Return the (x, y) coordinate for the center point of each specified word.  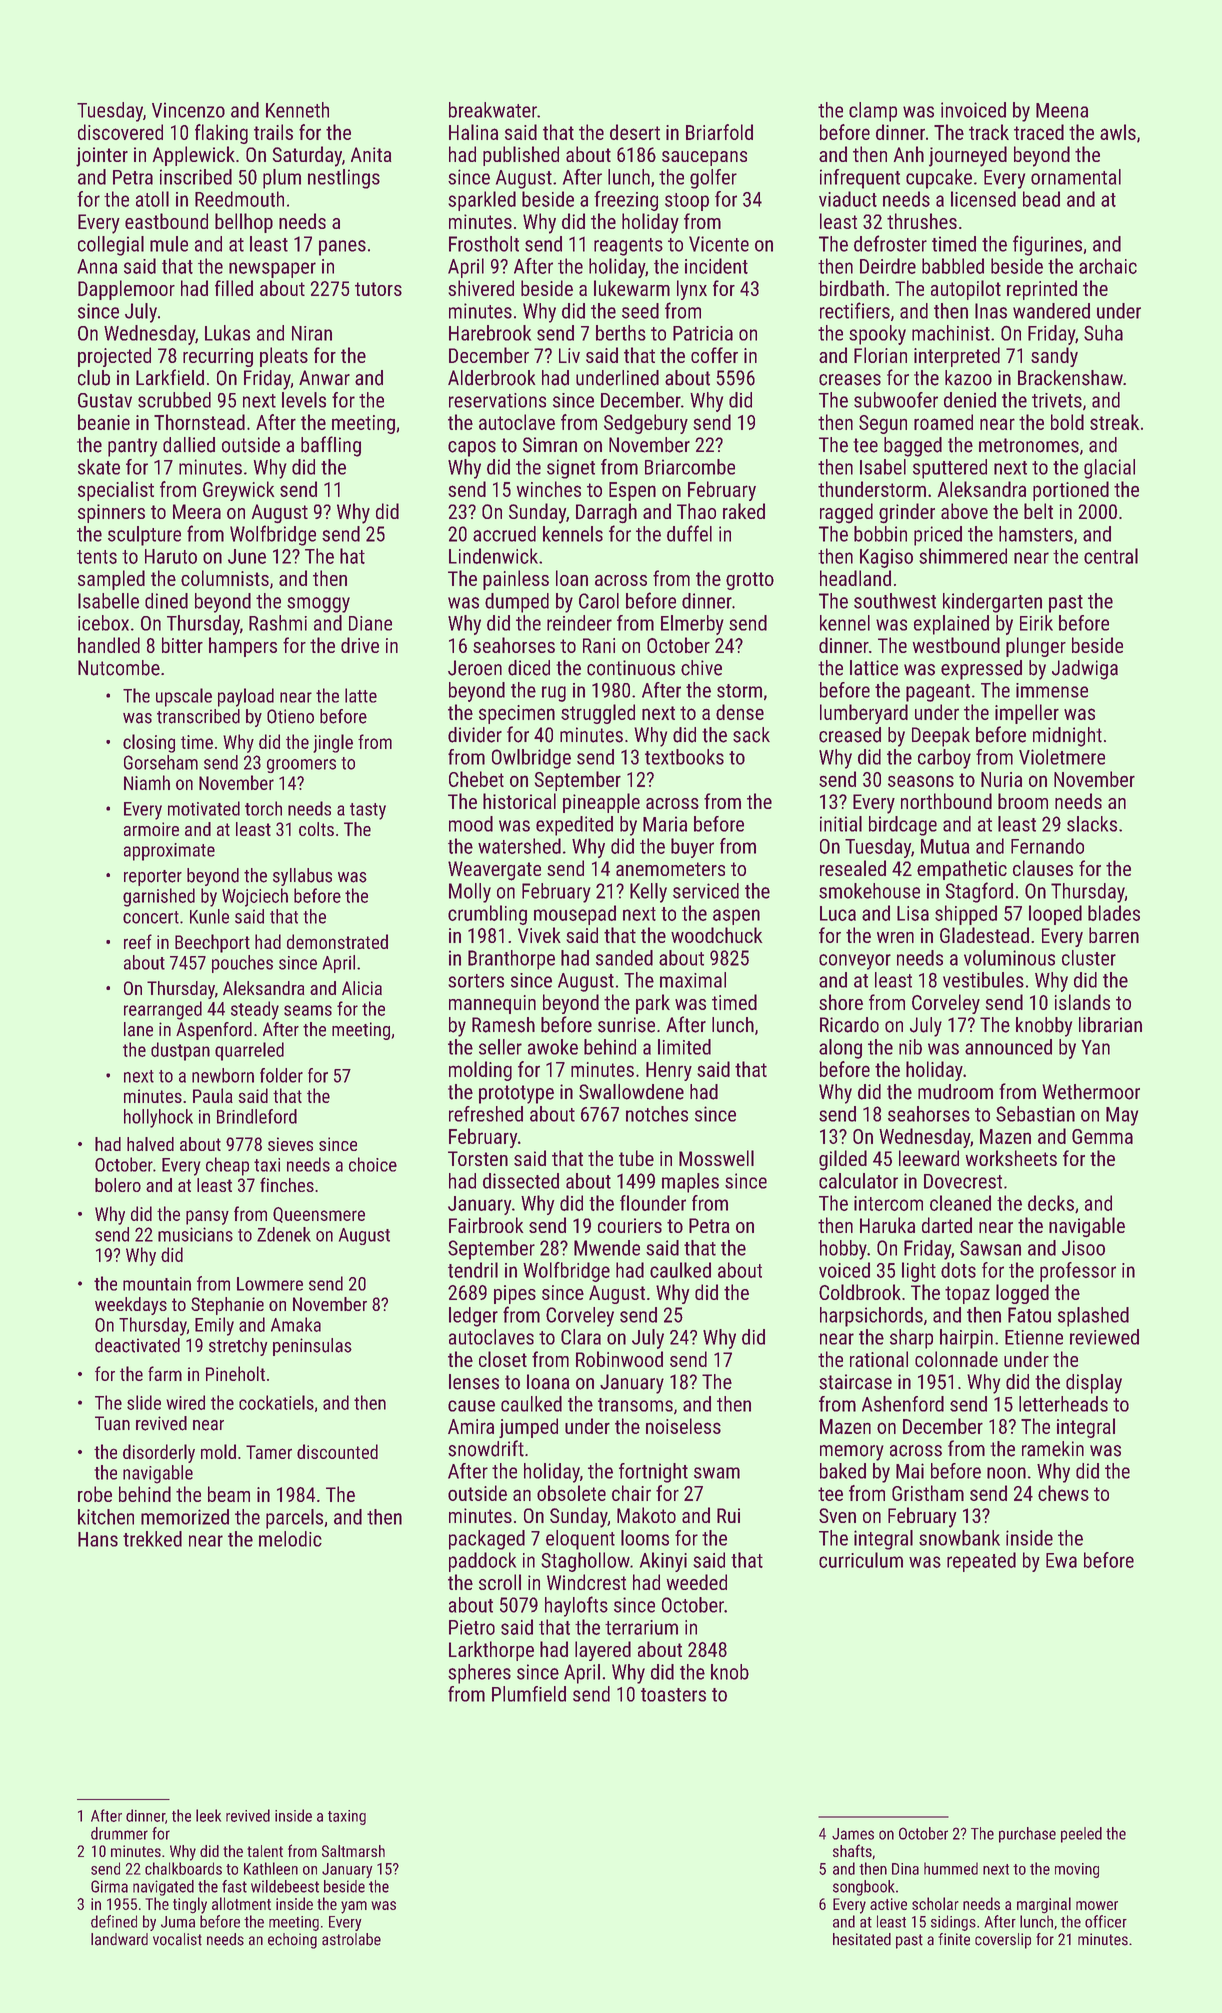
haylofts (576, 1606)
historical (519, 801)
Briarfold (719, 132)
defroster (890, 243)
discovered (120, 132)
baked (843, 1471)
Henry (669, 1071)
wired (185, 1402)
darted (947, 1225)
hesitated (862, 1939)
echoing (292, 1941)
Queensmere (319, 1215)
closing (149, 743)
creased (850, 735)
